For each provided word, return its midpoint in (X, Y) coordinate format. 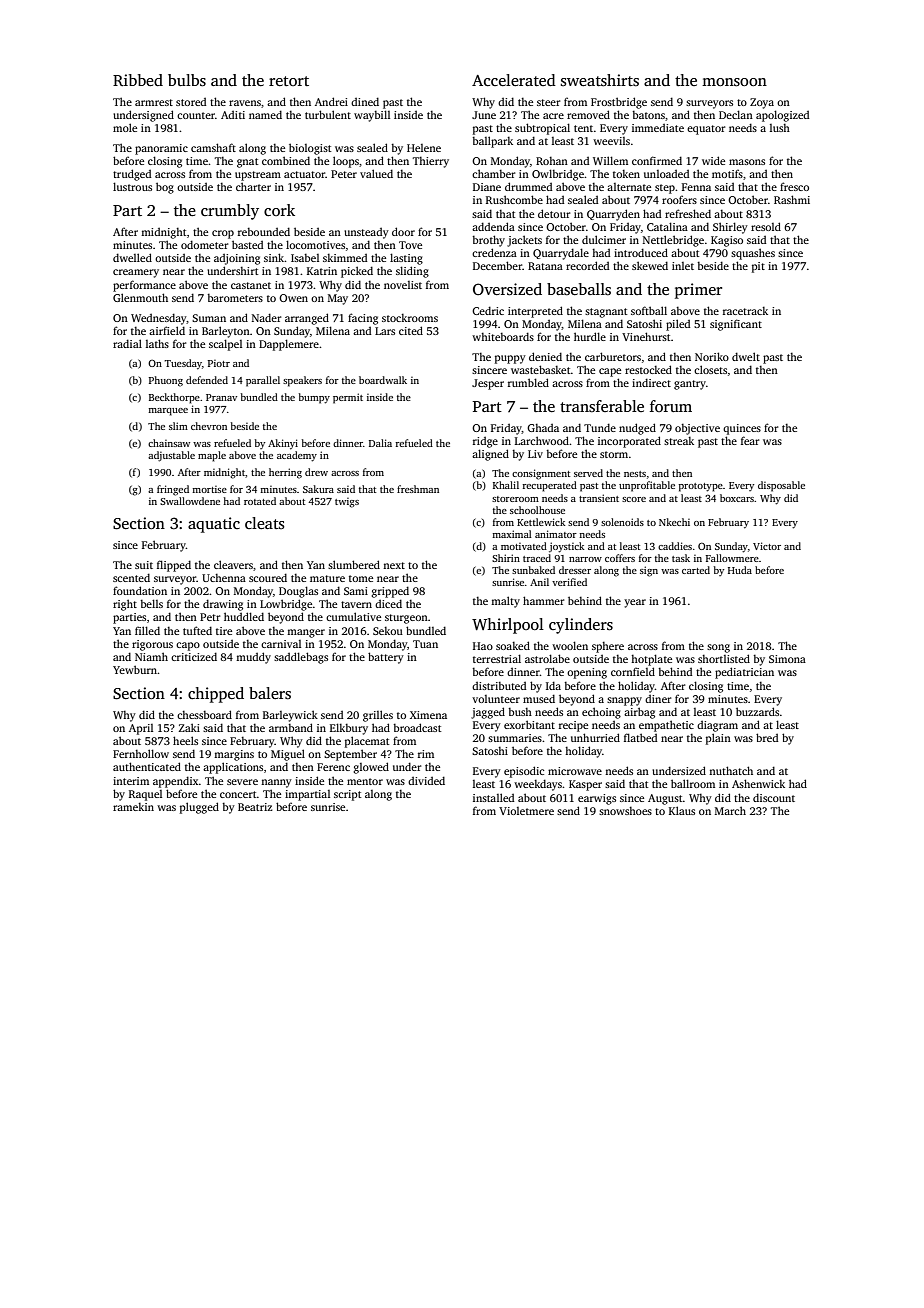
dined (365, 101)
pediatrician (744, 673)
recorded (587, 265)
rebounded (264, 231)
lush (780, 128)
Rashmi (792, 199)
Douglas (298, 592)
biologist (310, 149)
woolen (570, 645)
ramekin (133, 807)
